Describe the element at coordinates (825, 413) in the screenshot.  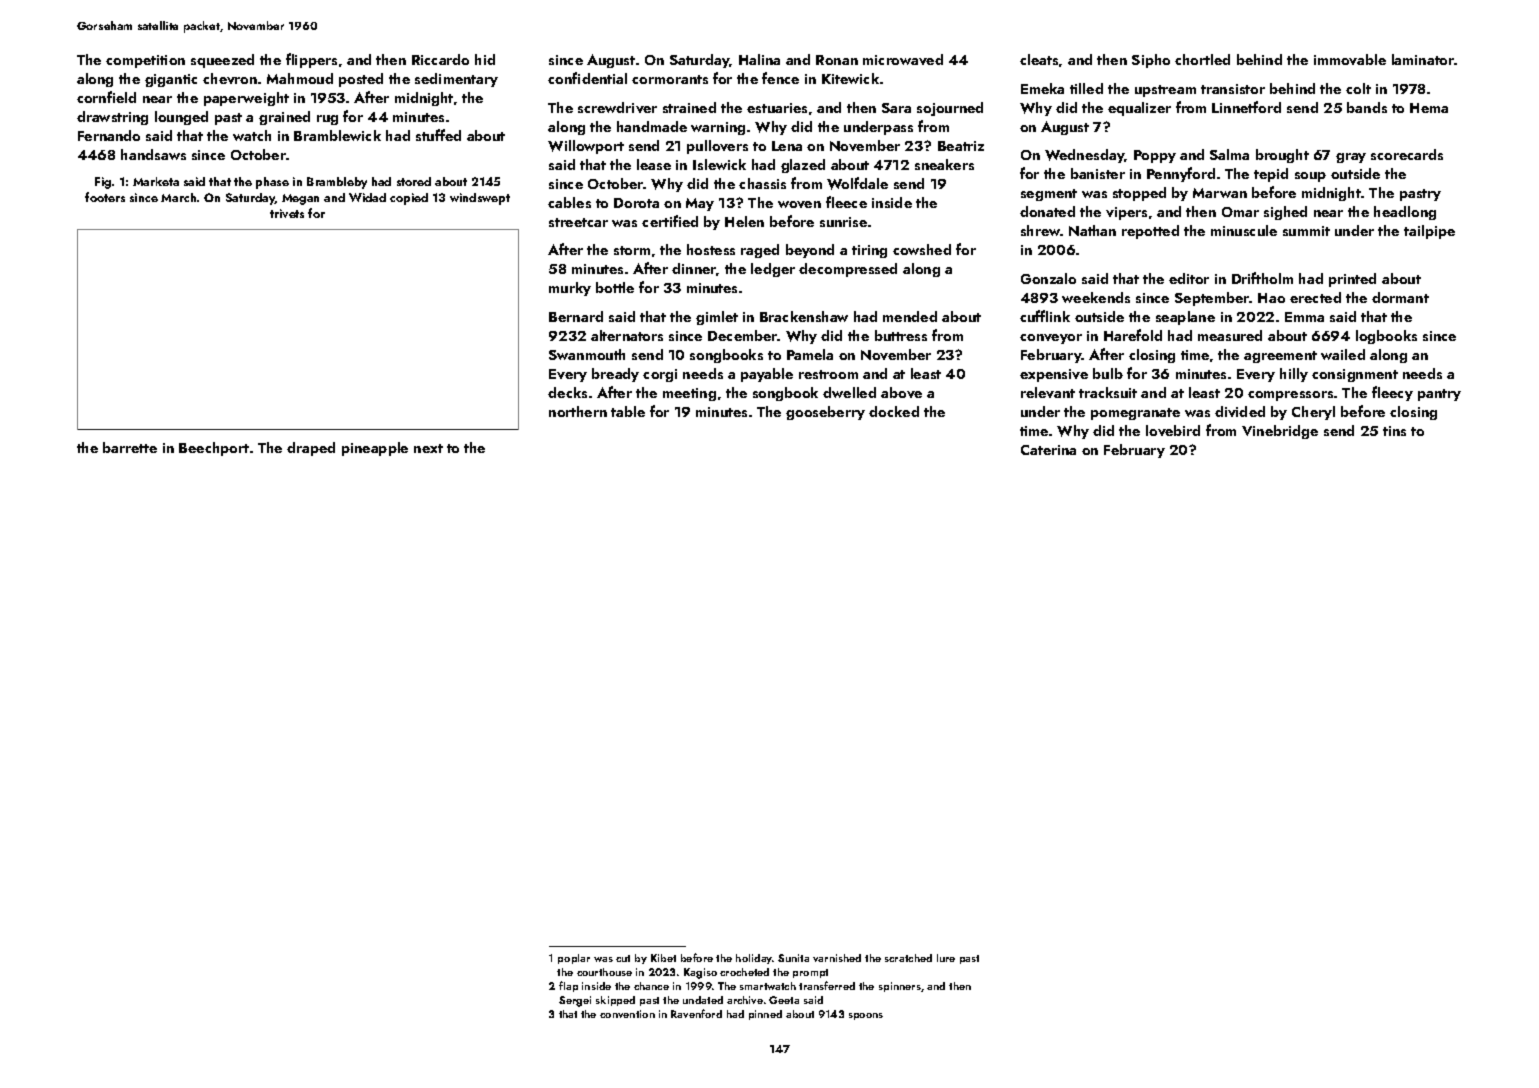
I see `gooseberry` at that location.
